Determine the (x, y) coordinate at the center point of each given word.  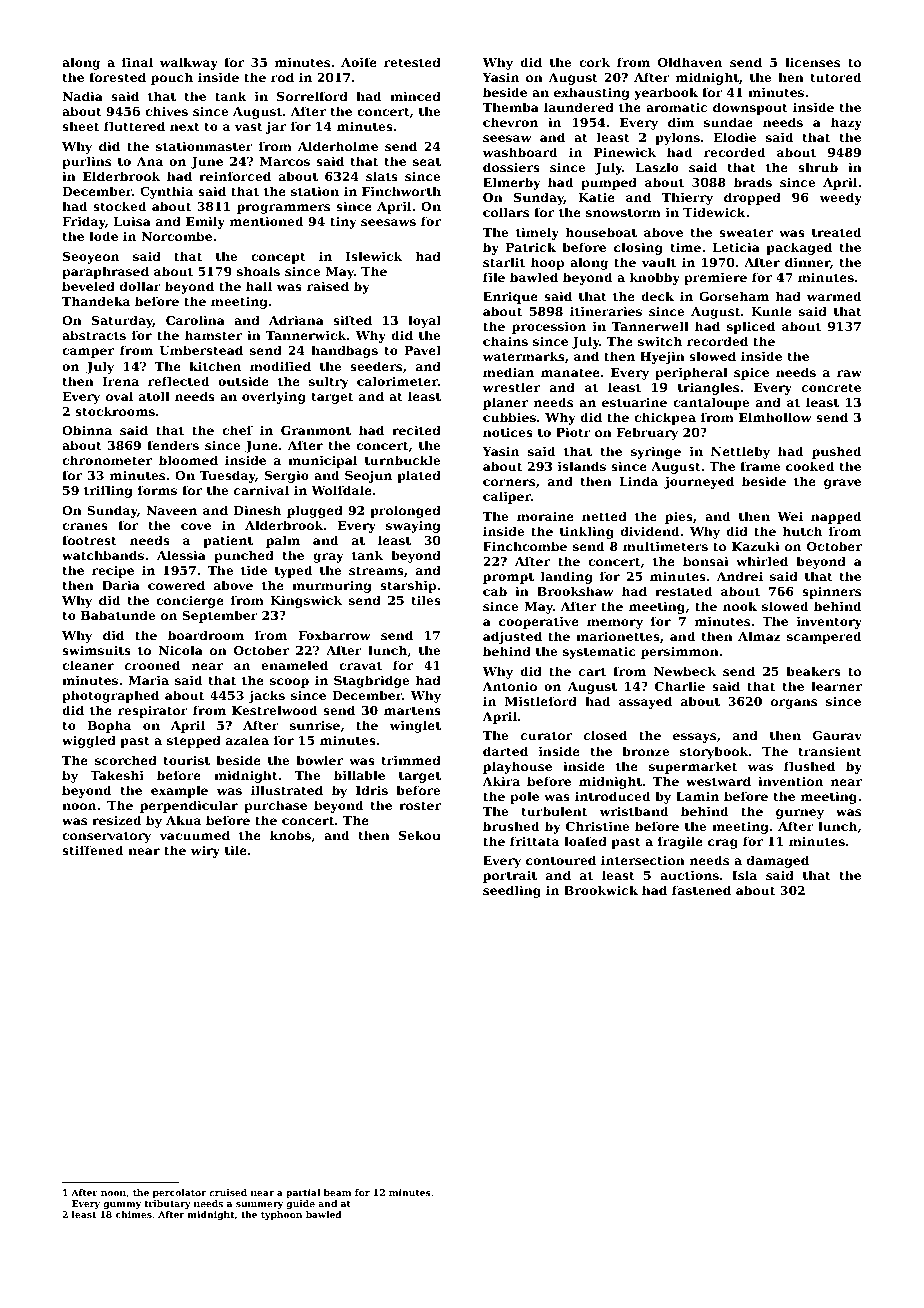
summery (259, 1205)
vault (659, 262)
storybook (714, 752)
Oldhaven (690, 62)
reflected (179, 381)
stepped (194, 741)
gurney (800, 814)
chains (505, 341)
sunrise (315, 725)
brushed (511, 826)
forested (117, 77)
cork (594, 62)
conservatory (106, 837)
